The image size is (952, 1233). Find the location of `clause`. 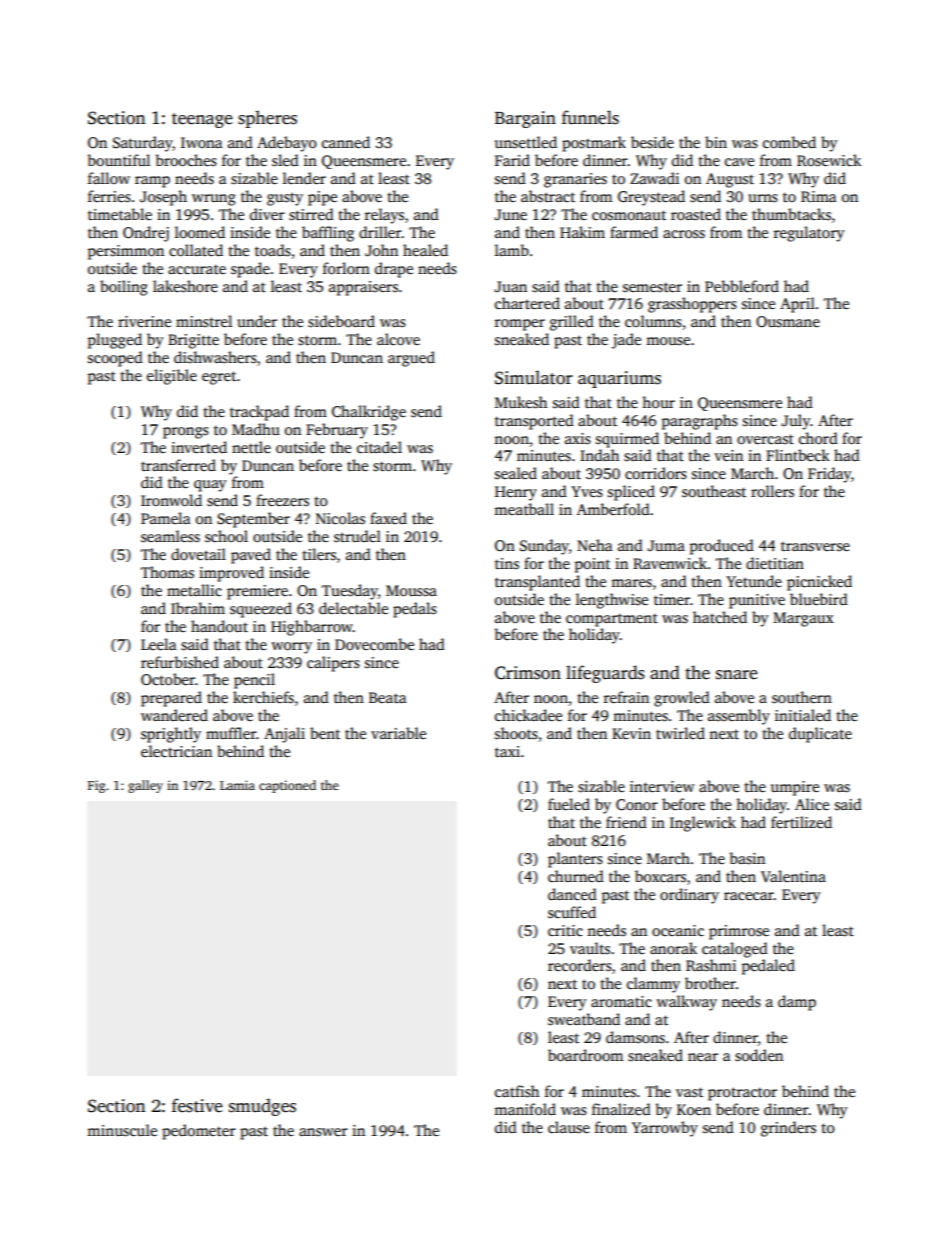

clause is located at coordinates (569, 1127).
